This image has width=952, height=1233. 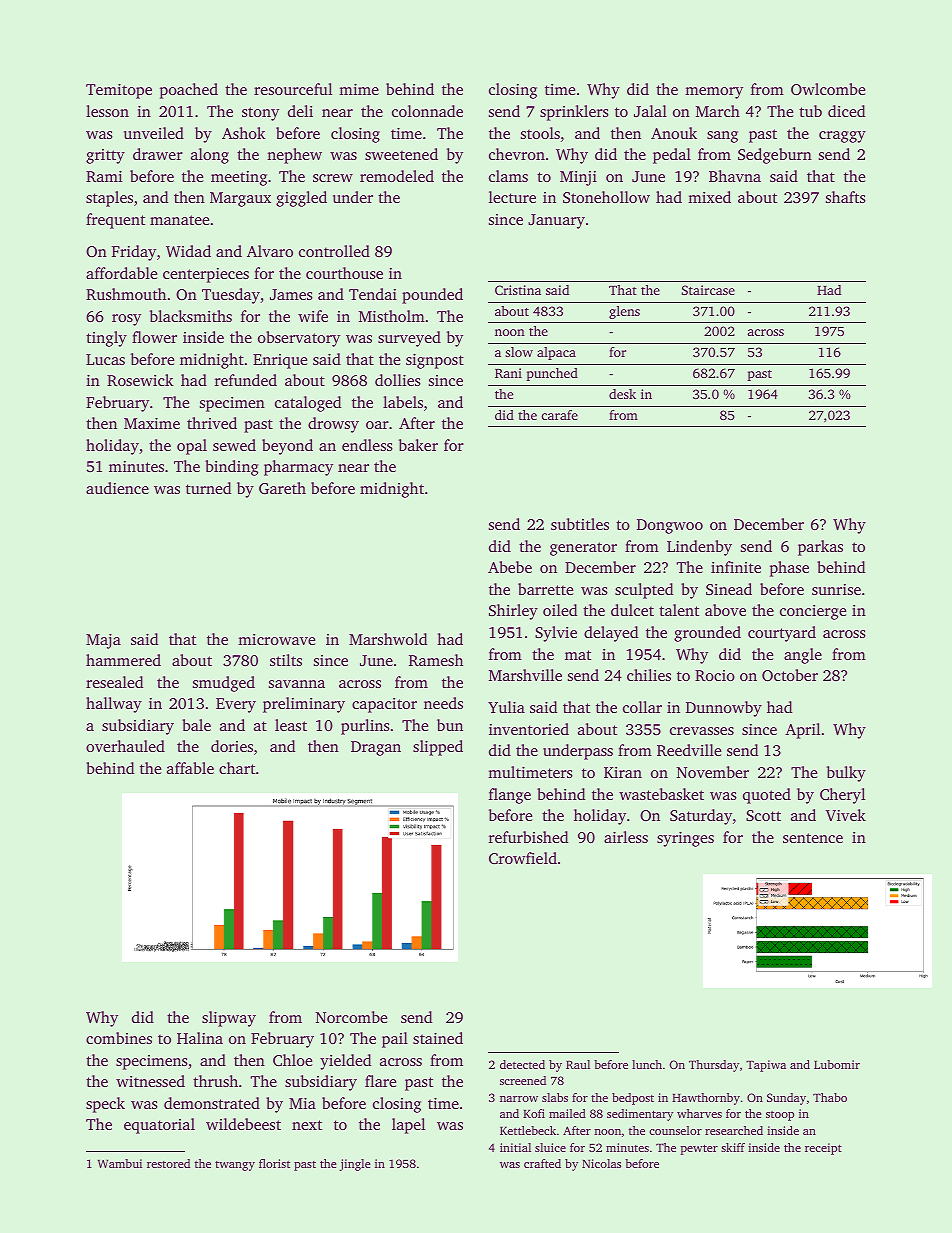 I want to click on mime, so click(x=359, y=89).
